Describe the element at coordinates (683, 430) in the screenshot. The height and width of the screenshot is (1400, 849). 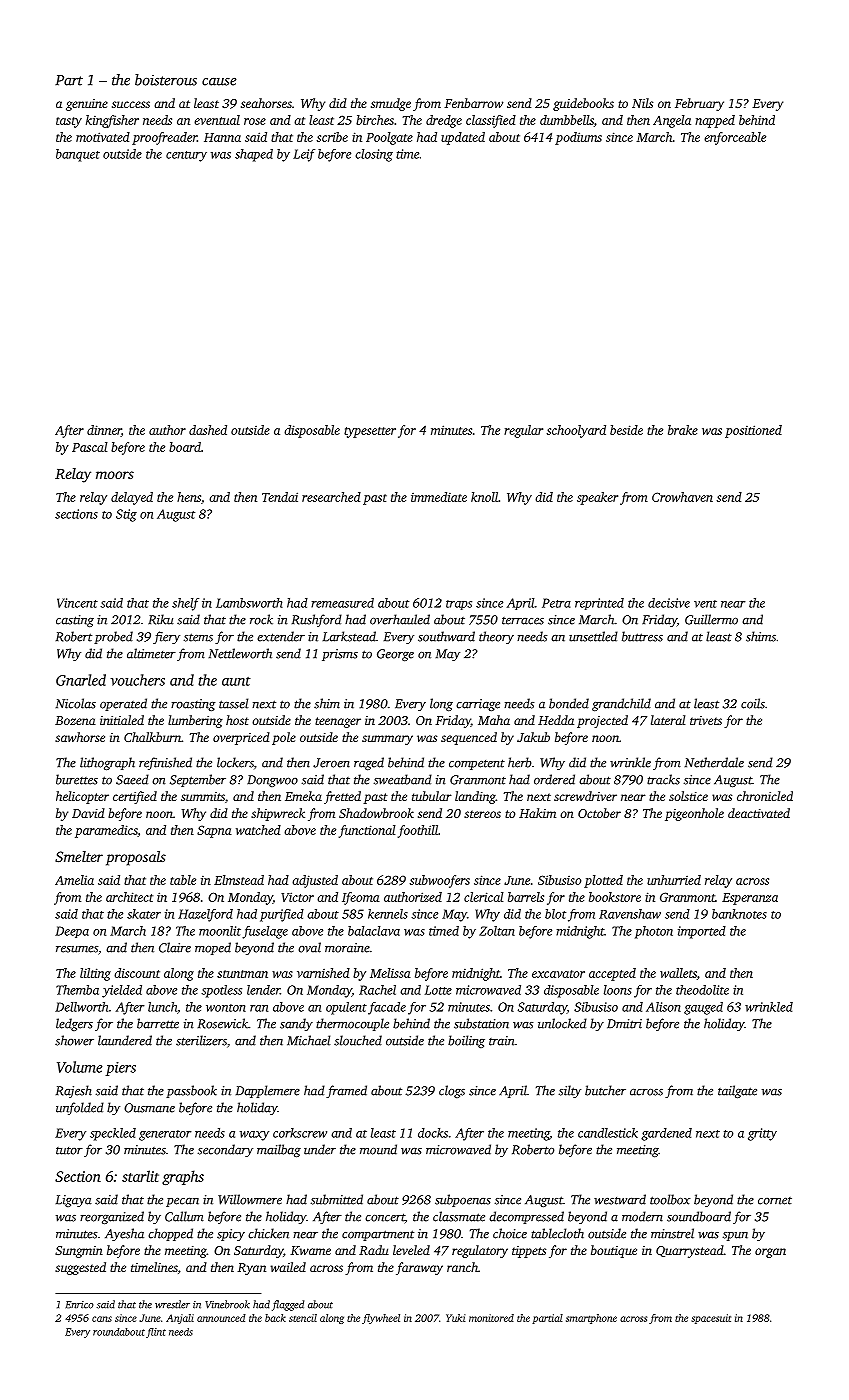
I see `brake` at that location.
